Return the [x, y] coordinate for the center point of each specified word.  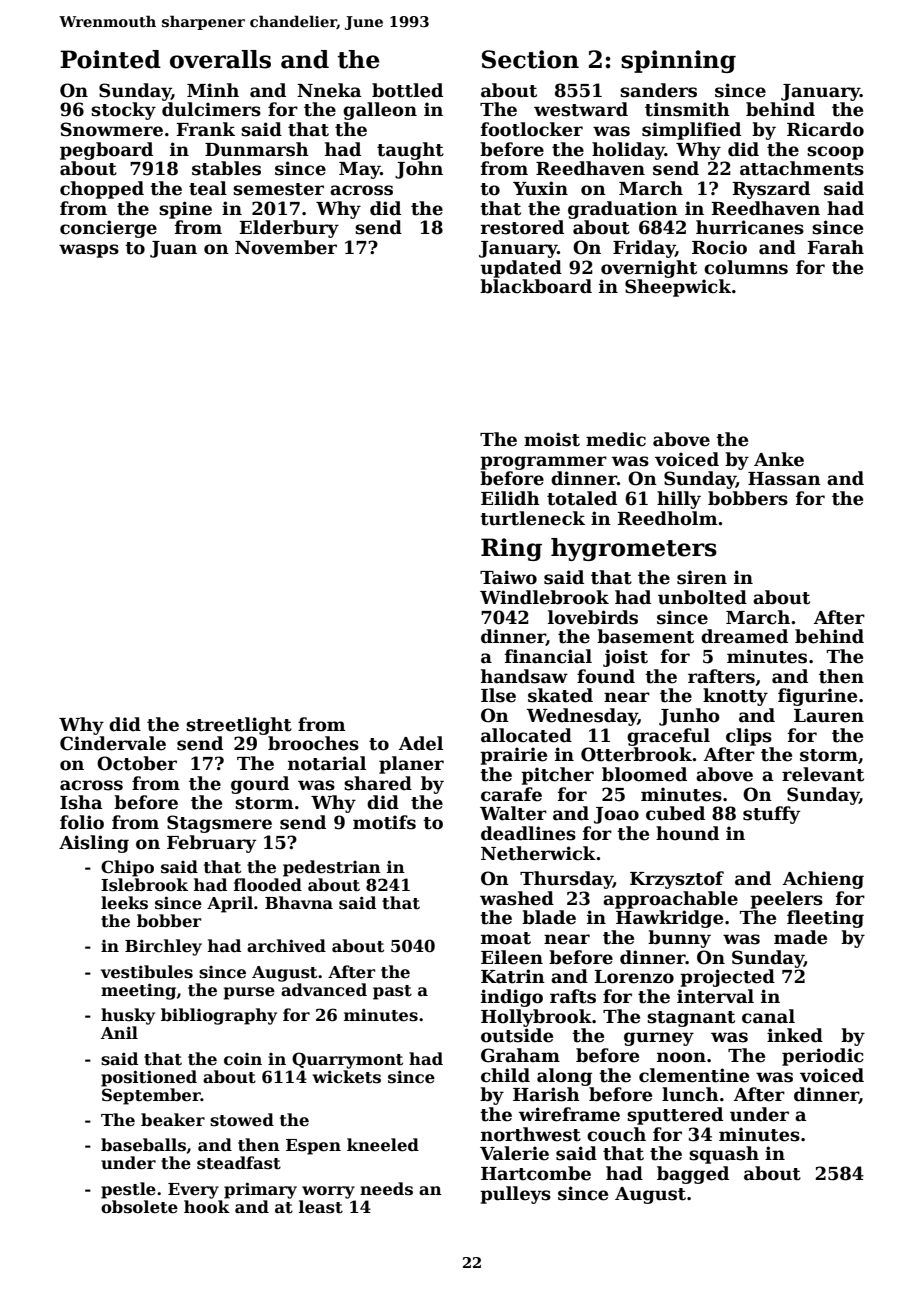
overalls [220, 59]
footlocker [532, 129]
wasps [89, 251]
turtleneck [532, 518]
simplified [691, 131]
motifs [384, 822]
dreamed [744, 636]
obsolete [139, 1207]
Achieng [823, 880]
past [392, 992]
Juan [173, 249]
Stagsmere [219, 824]
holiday [628, 151]
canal [768, 1016]
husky [128, 1016]
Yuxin [540, 188]
